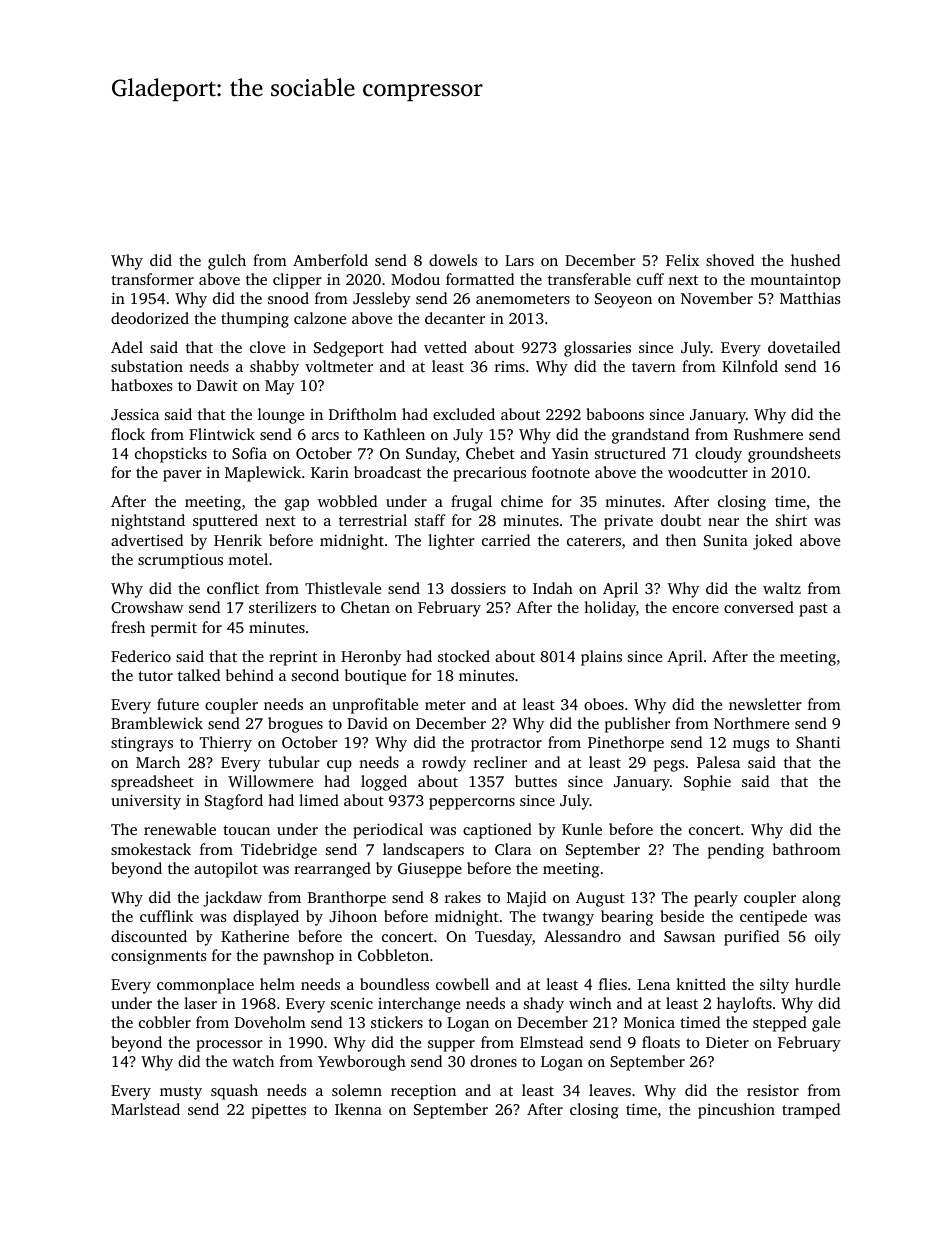  What do you see at coordinates (270, 781) in the screenshot?
I see `Willowmere` at bounding box center [270, 781].
